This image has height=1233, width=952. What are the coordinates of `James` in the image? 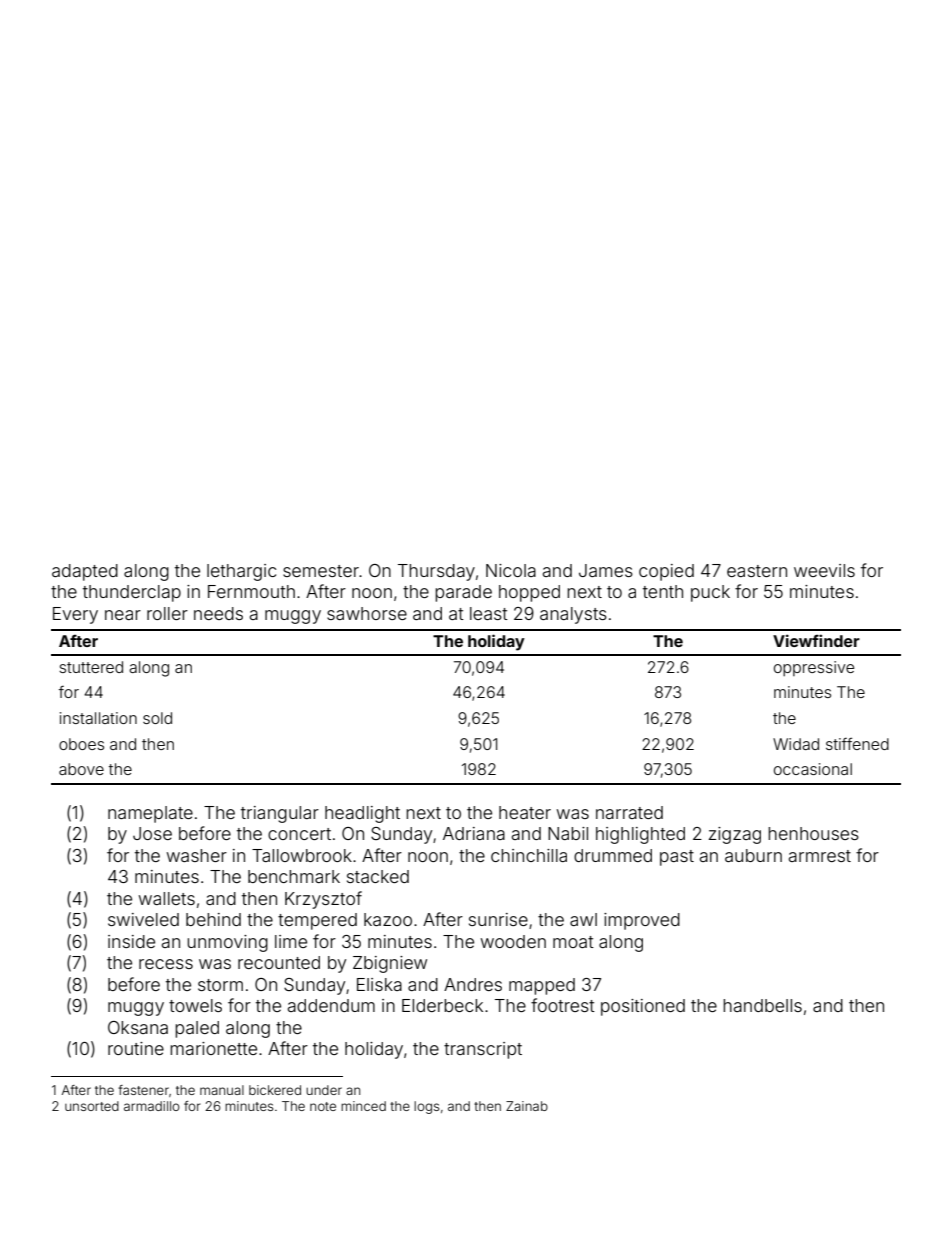 It's located at (606, 570).
